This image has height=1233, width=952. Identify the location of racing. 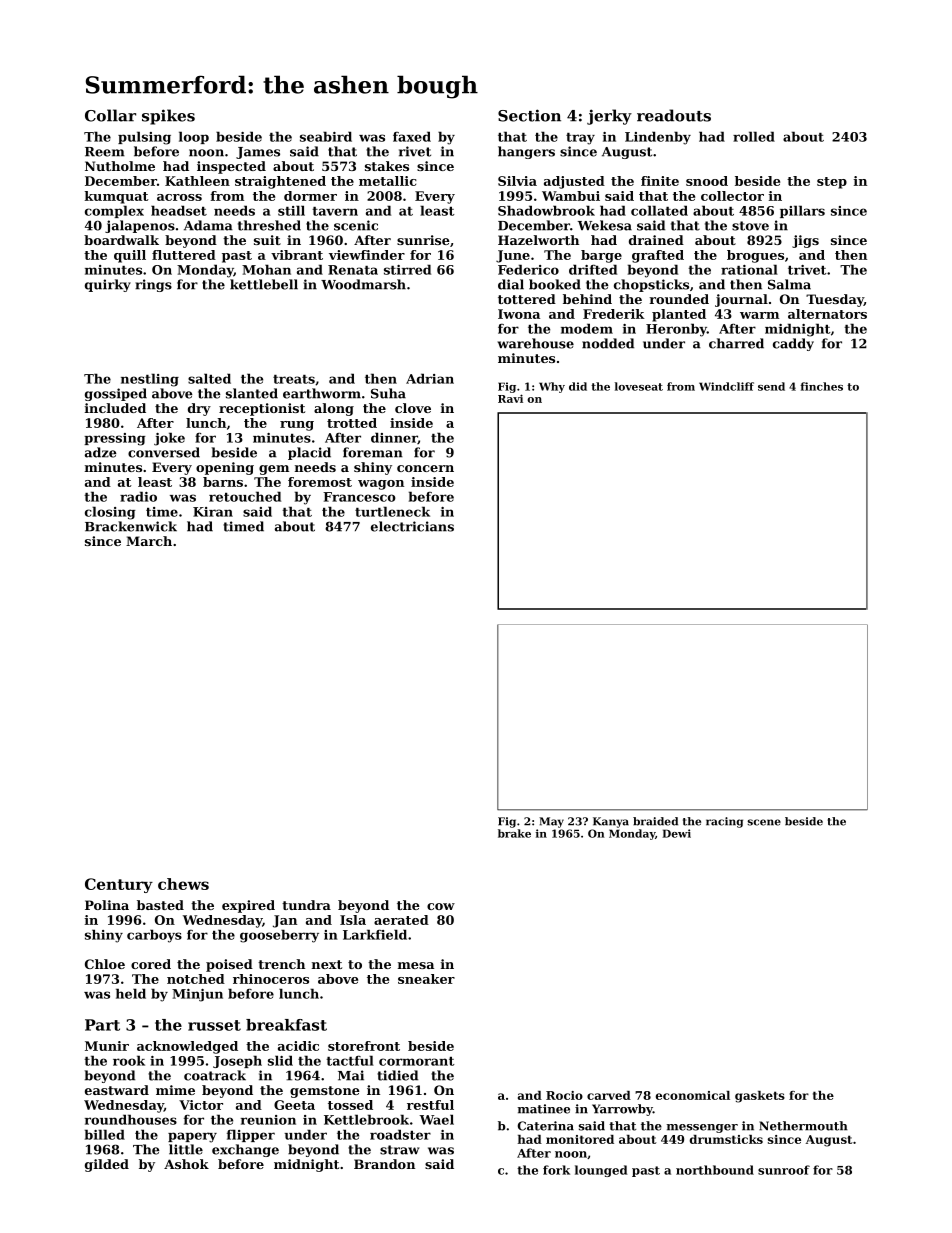
(724, 822).
